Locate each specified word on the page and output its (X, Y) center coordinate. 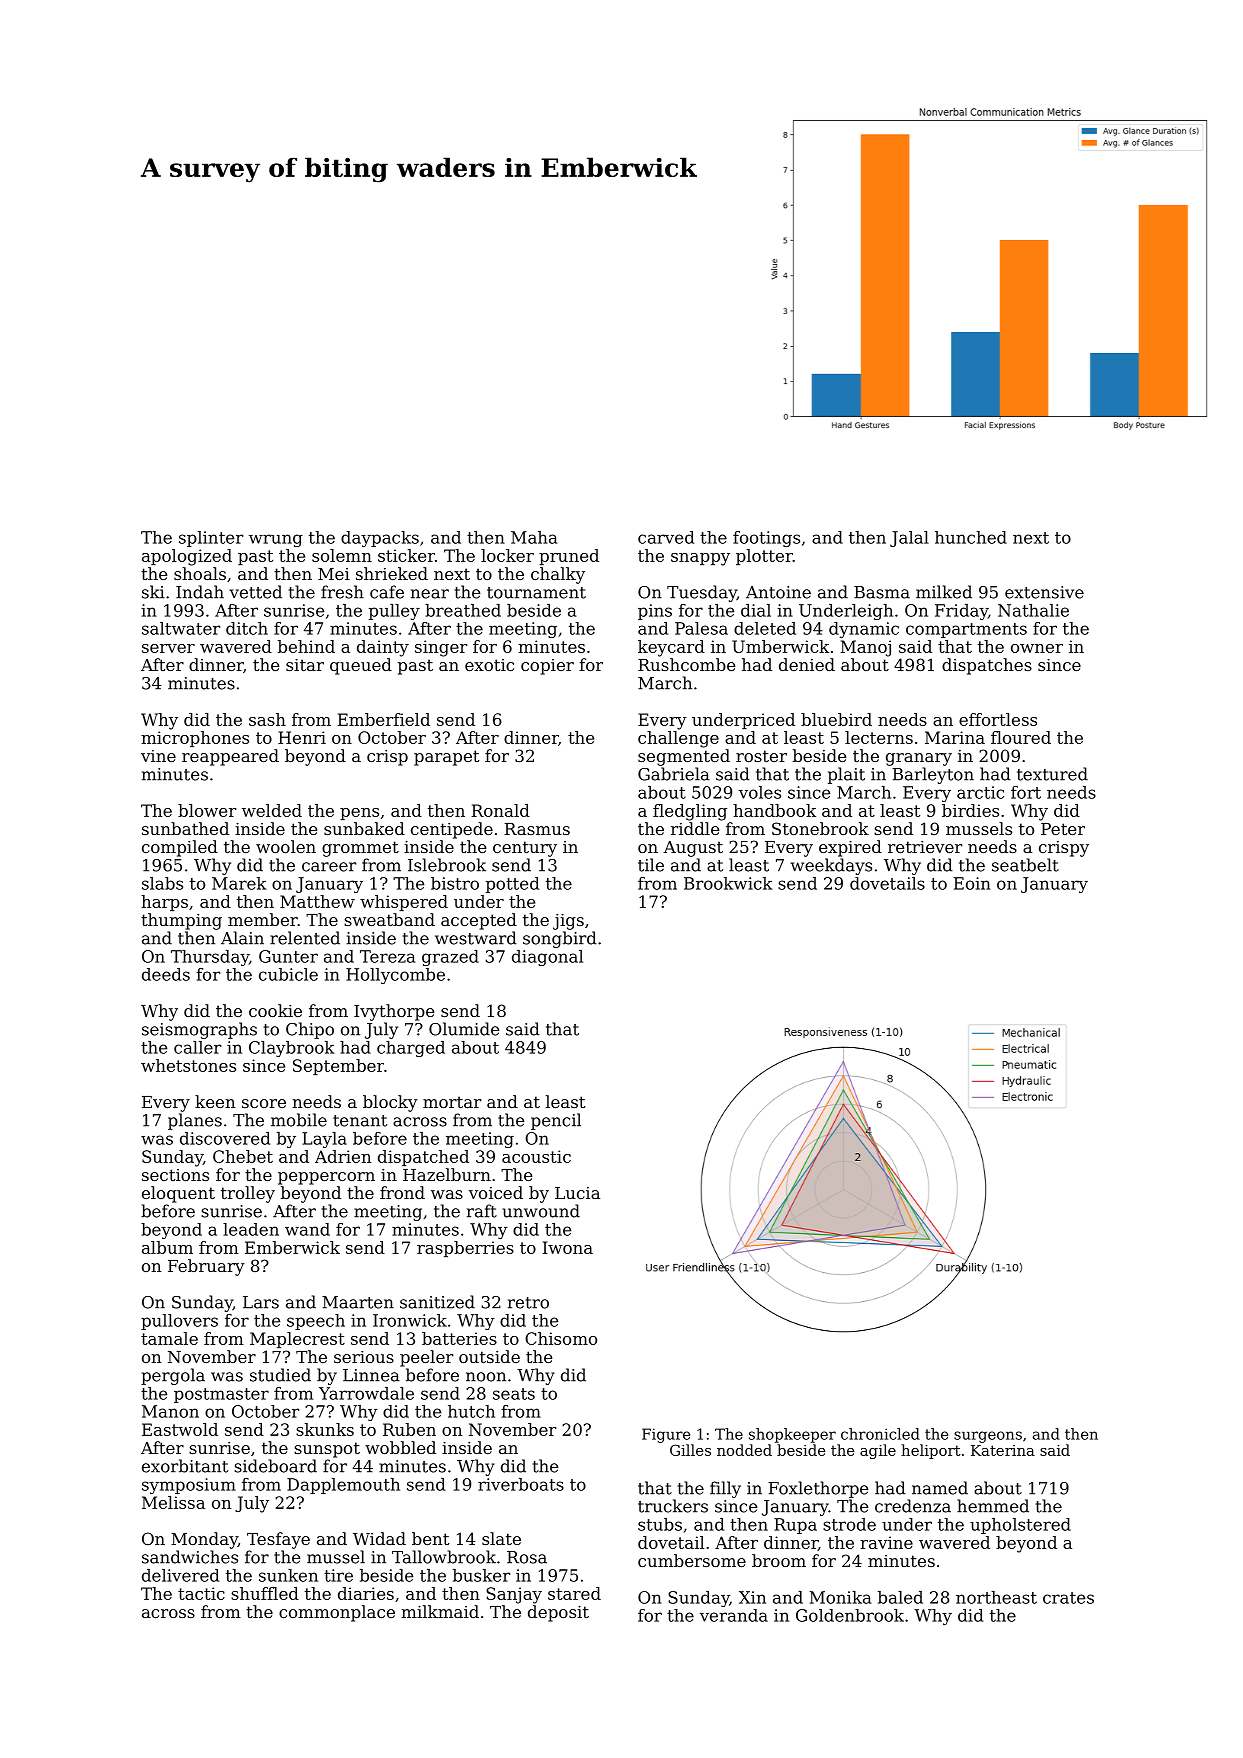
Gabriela (674, 774)
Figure (666, 1435)
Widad (379, 1538)
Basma (882, 592)
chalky (558, 575)
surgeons (988, 1437)
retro (528, 1303)
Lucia (577, 1193)
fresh (342, 592)
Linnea (371, 1375)
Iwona (568, 1247)
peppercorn (326, 1178)
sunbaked (364, 828)
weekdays (831, 866)
